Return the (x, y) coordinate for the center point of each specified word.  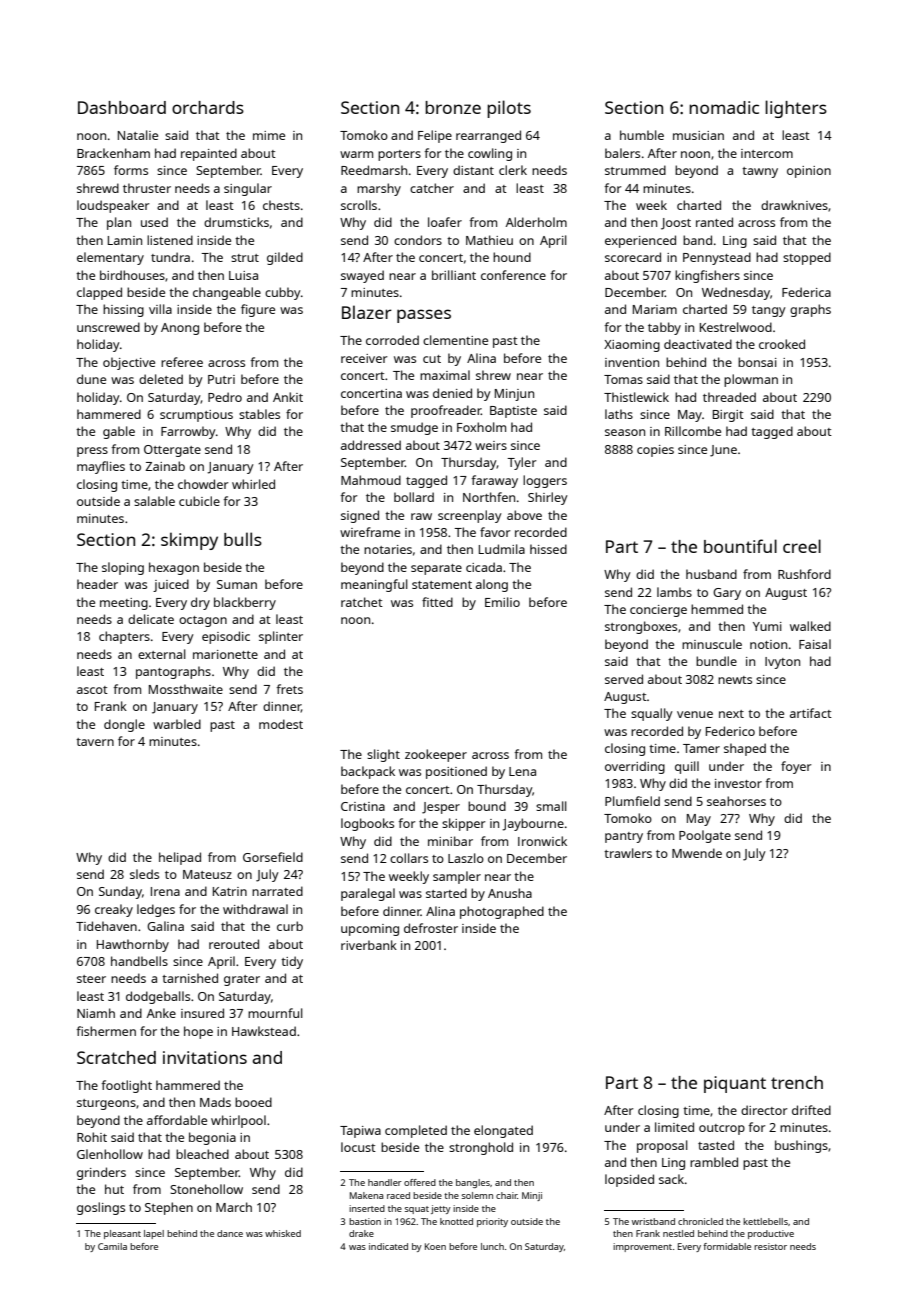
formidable (727, 1246)
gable (119, 432)
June (723, 451)
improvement (642, 1247)
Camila (112, 1246)
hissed (548, 549)
